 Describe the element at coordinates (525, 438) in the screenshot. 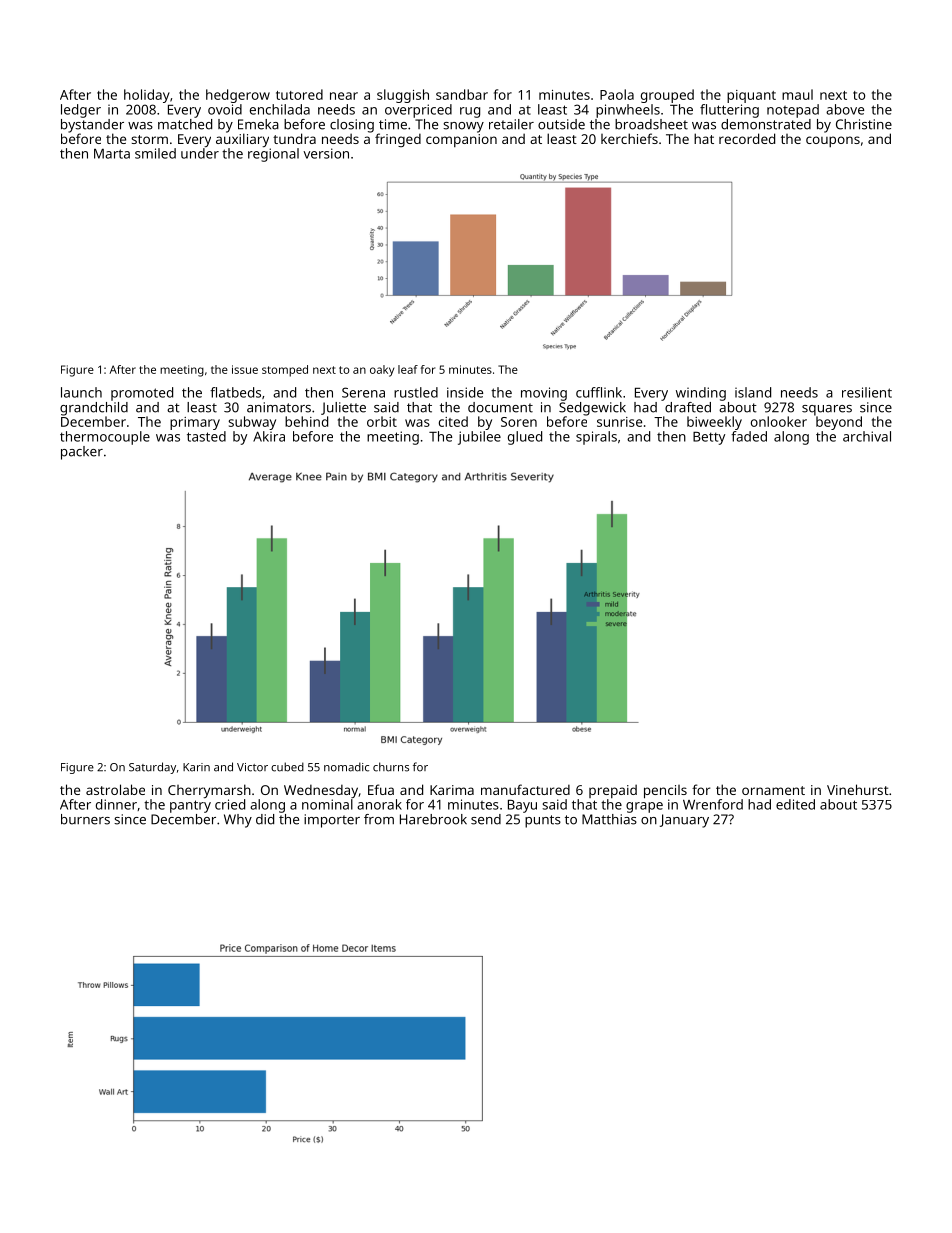

I see `glued` at that location.
